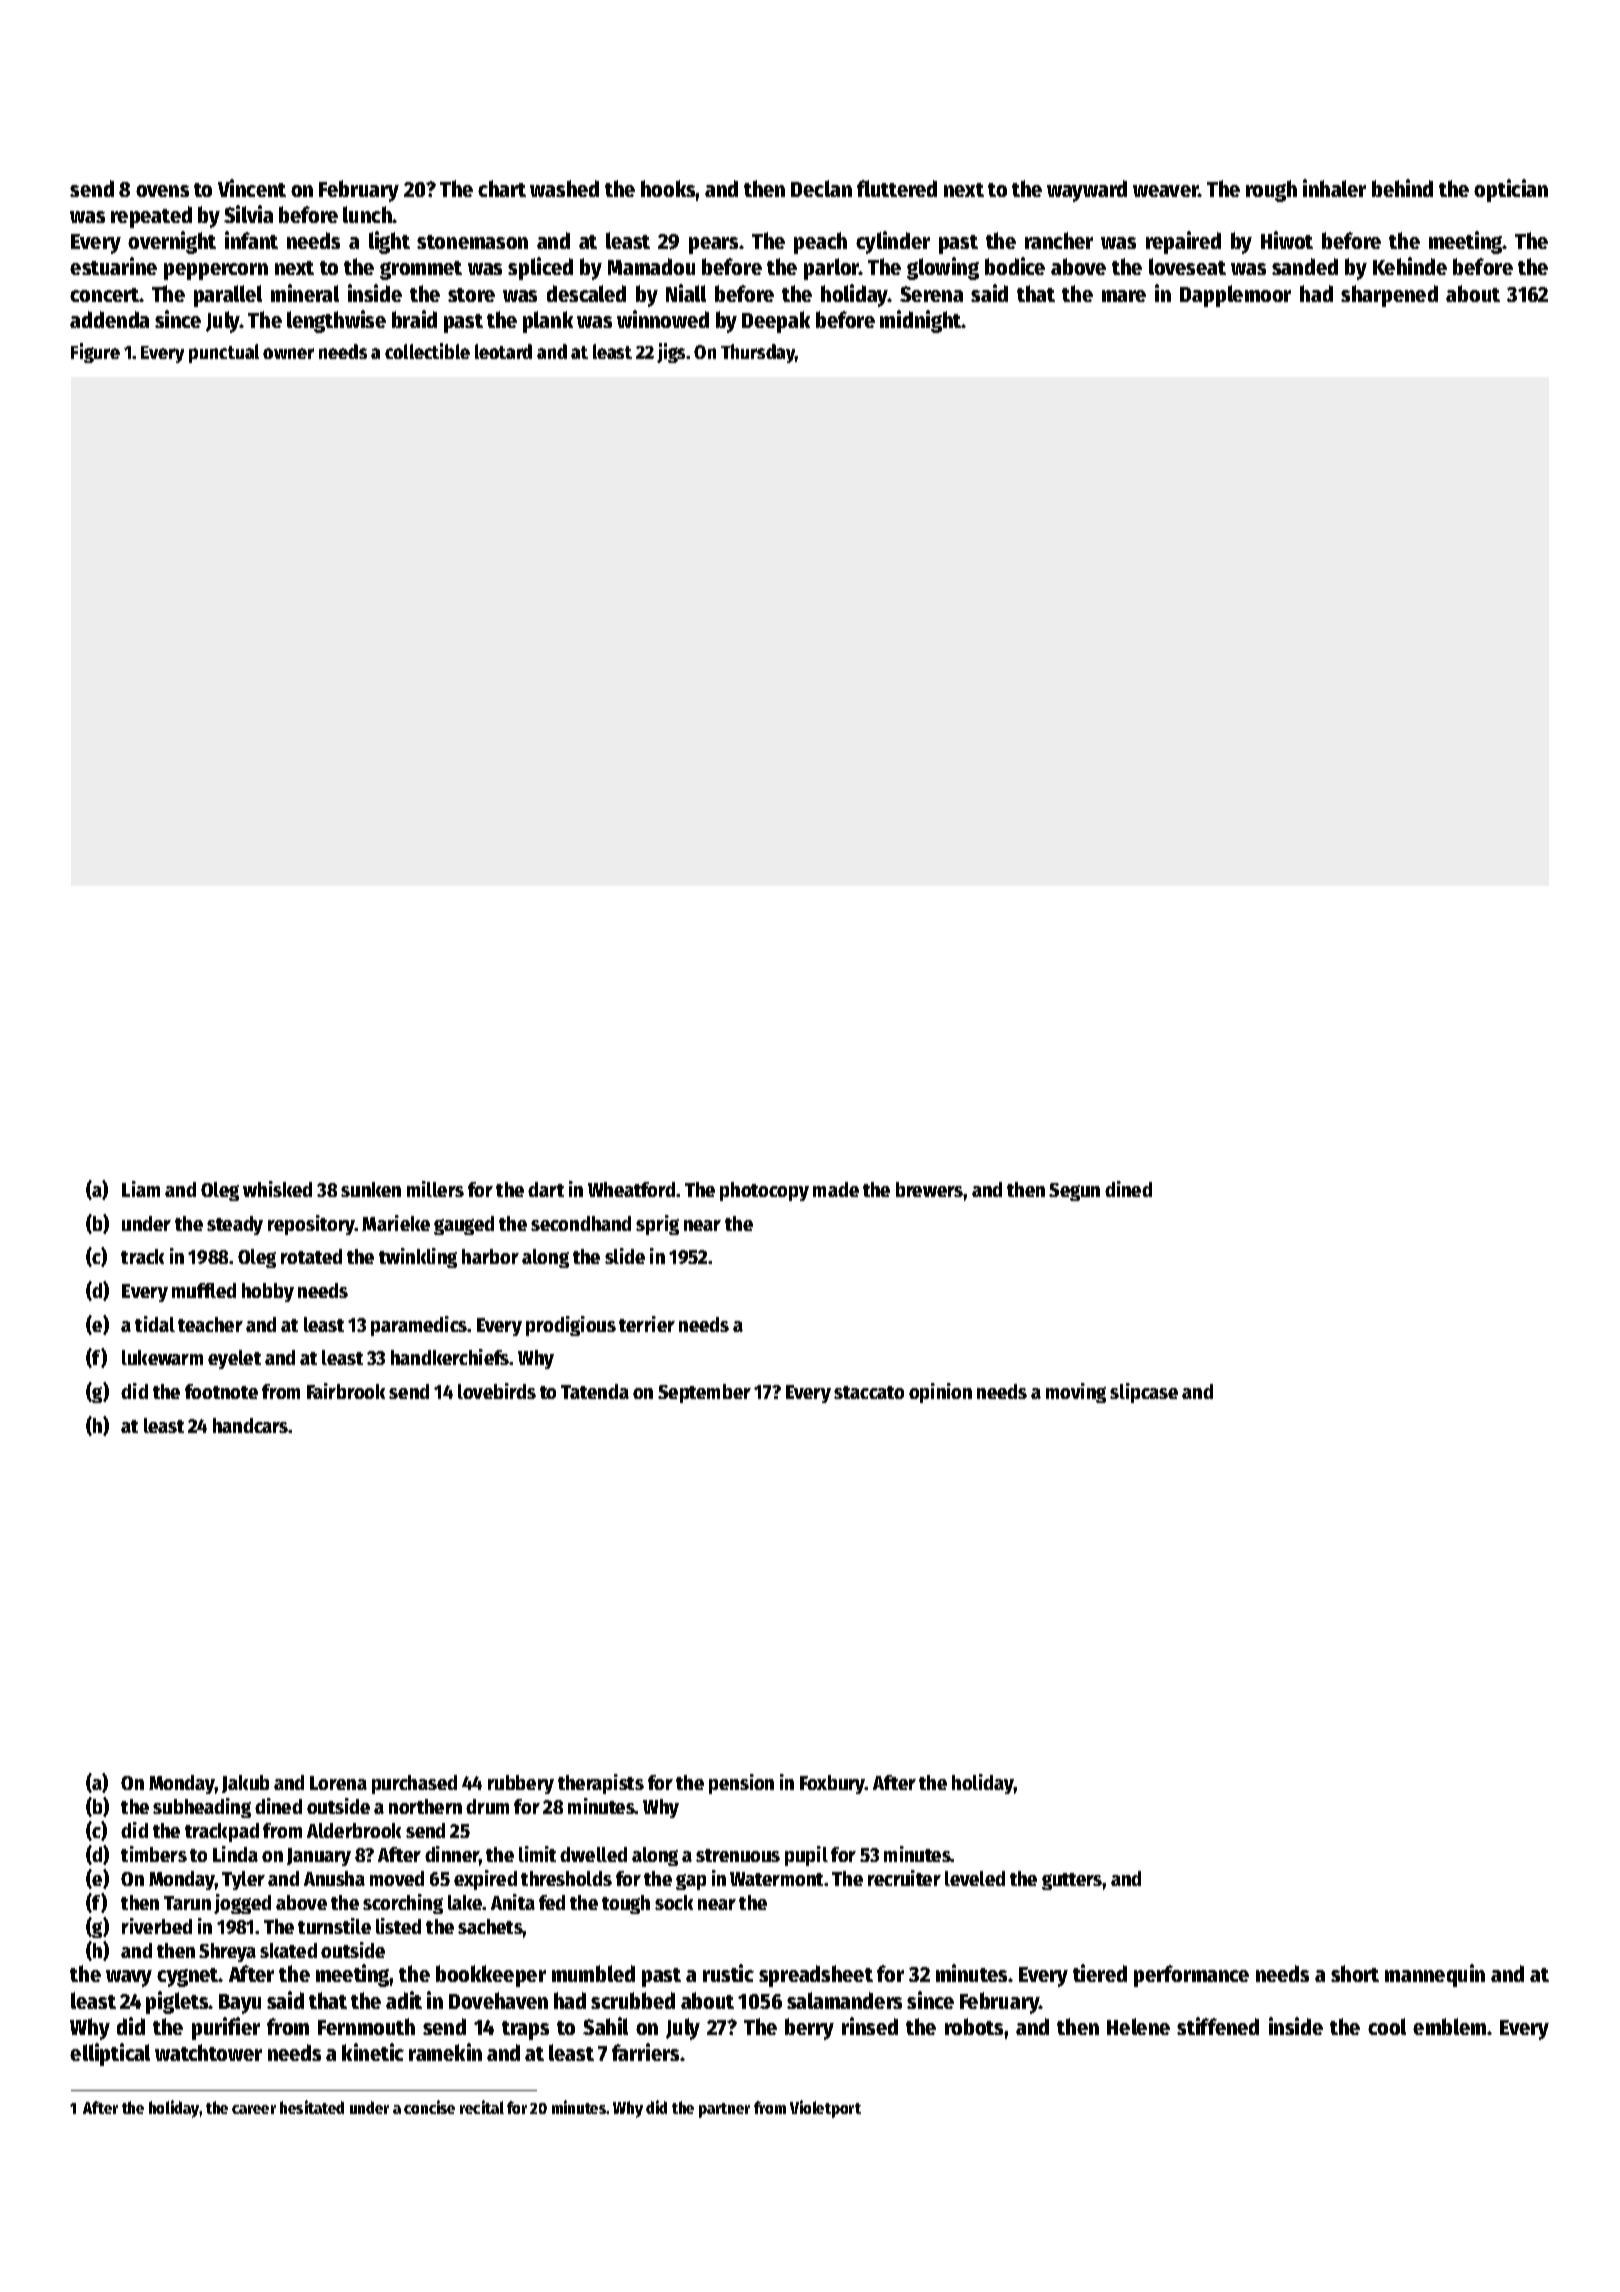 Image resolution: width=1620 pixels, height=2292 pixels. What do you see at coordinates (1410, 266) in the screenshot?
I see `Kehinde` at bounding box center [1410, 266].
